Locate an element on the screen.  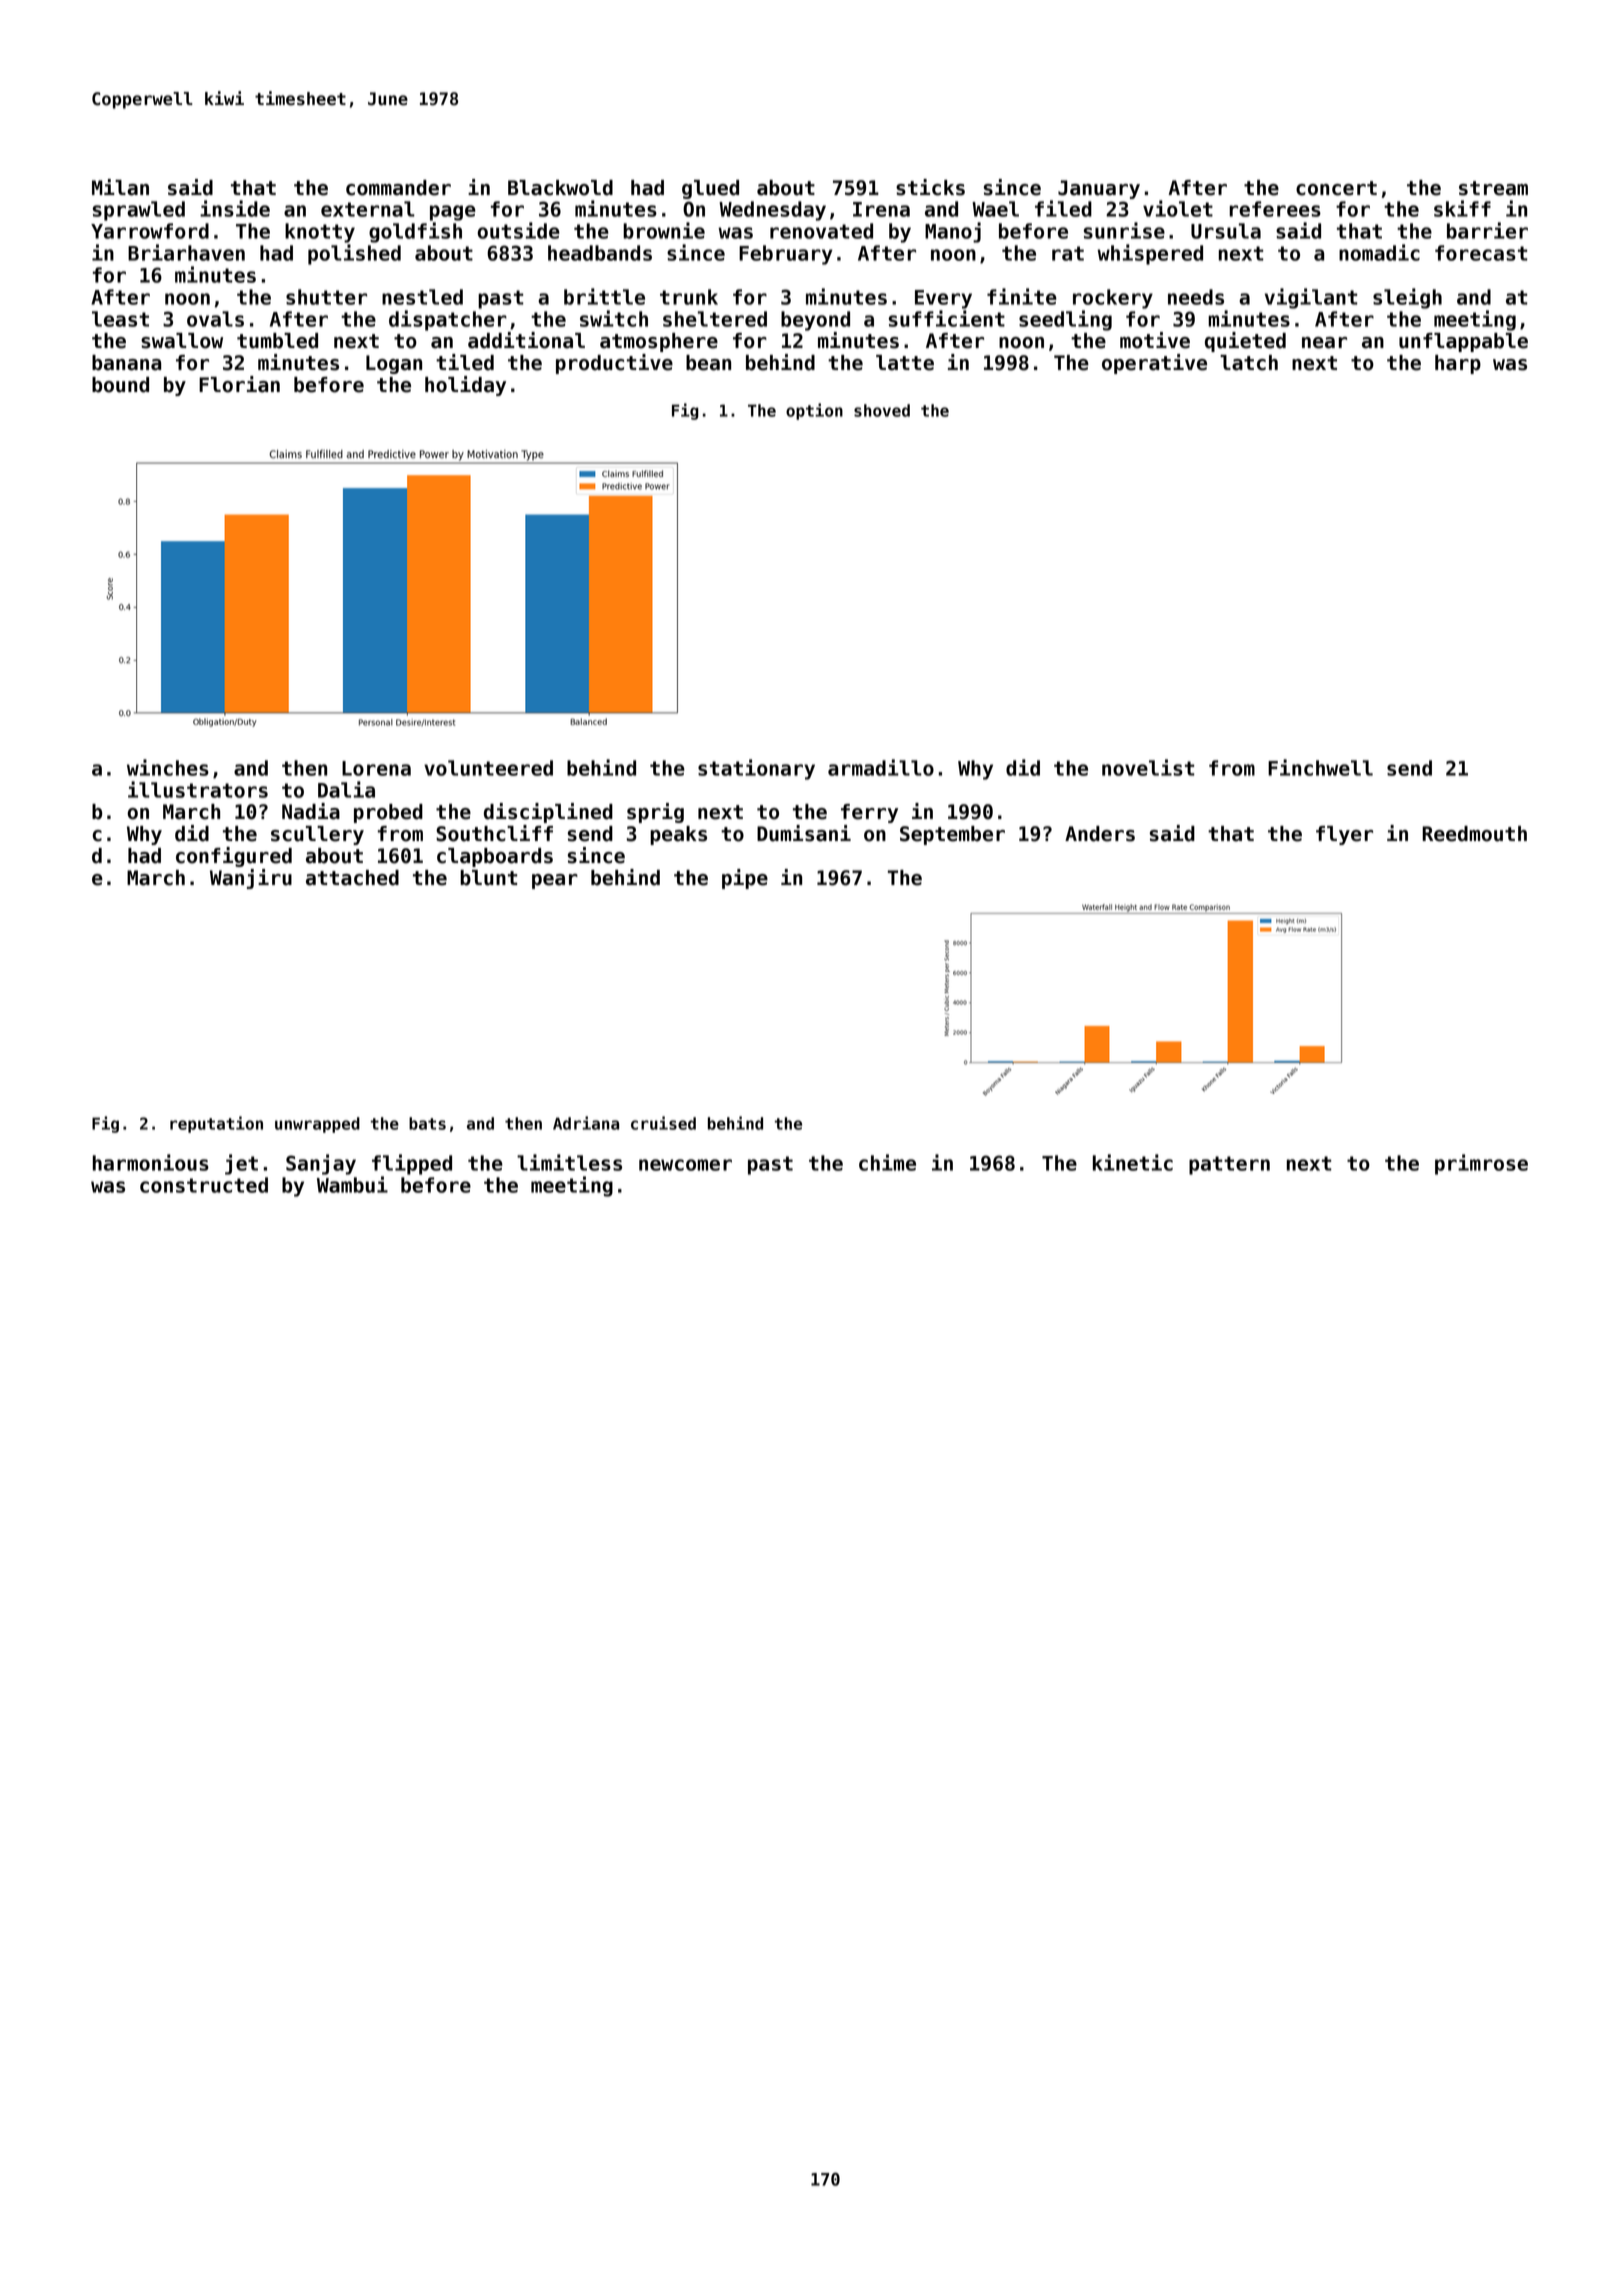
forecast is located at coordinates (1481, 253).
